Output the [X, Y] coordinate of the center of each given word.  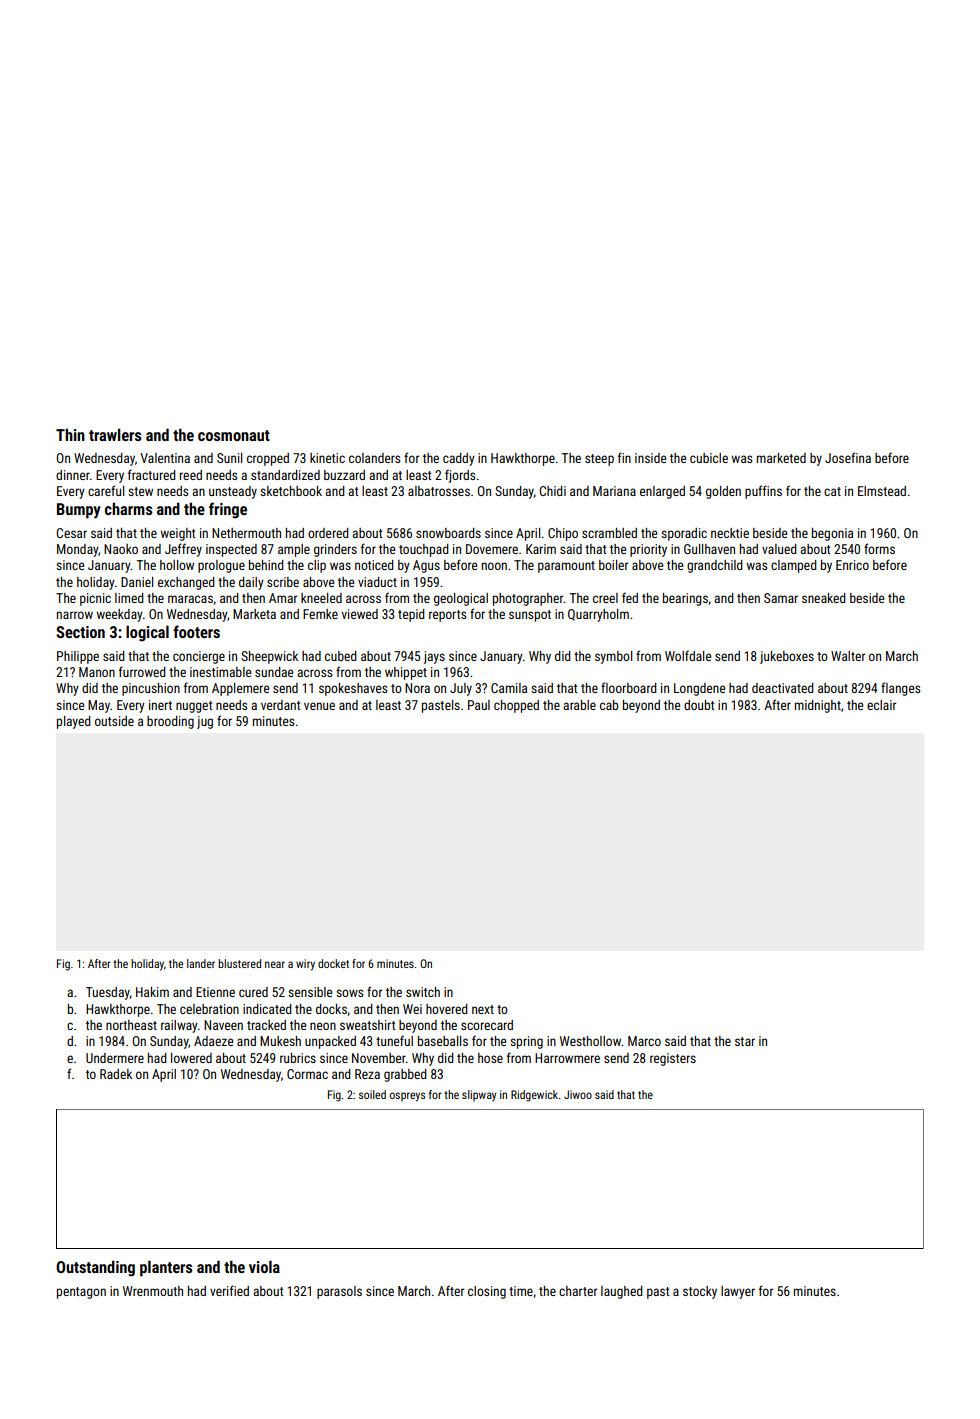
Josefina [848, 457]
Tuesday [108, 993]
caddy [459, 459]
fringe [228, 510]
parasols [339, 1292]
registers [673, 1059]
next [483, 1009]
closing [487, 1292]
